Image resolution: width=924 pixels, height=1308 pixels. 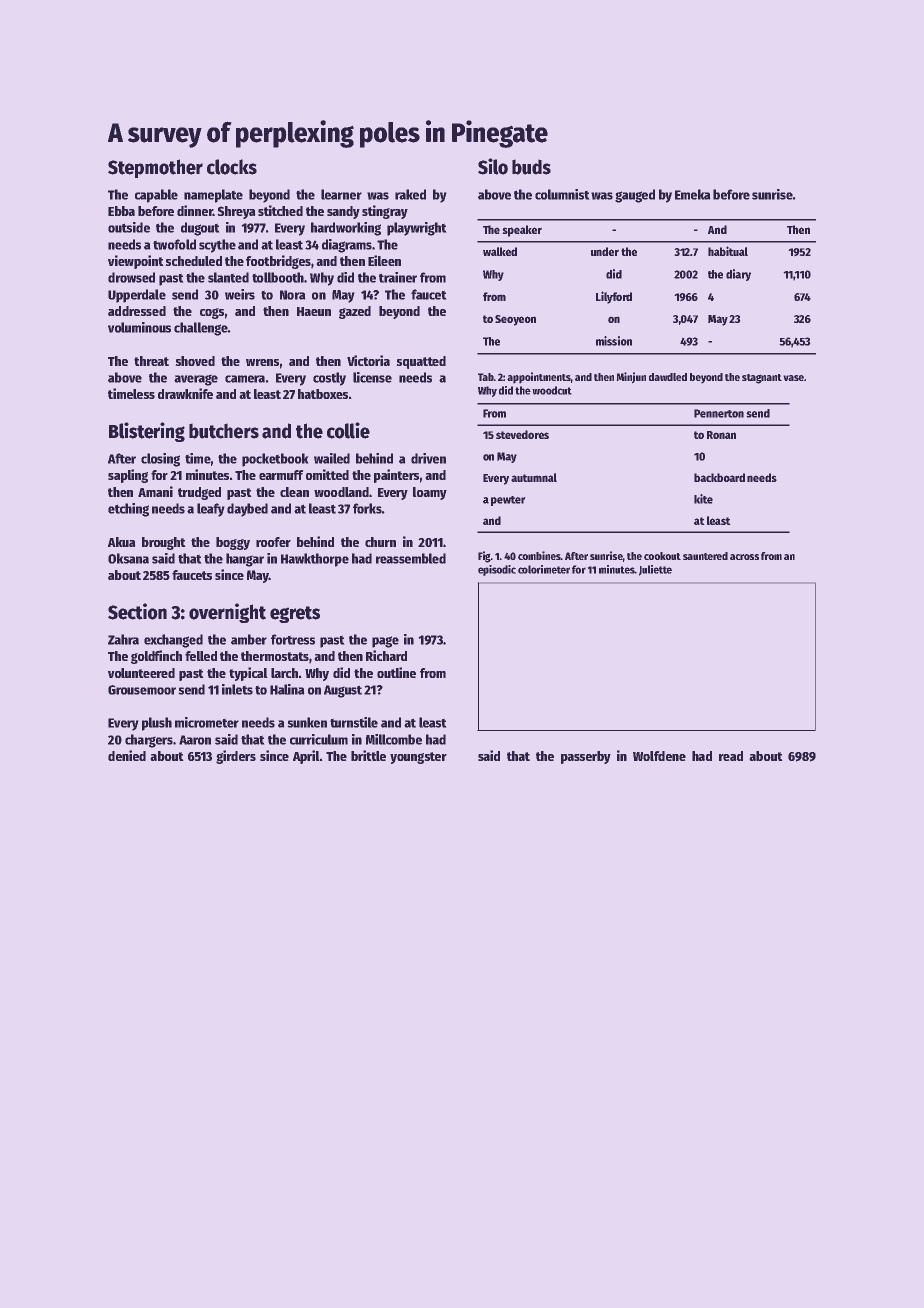 I want to click on clocks, so click(x=232, y=167).
